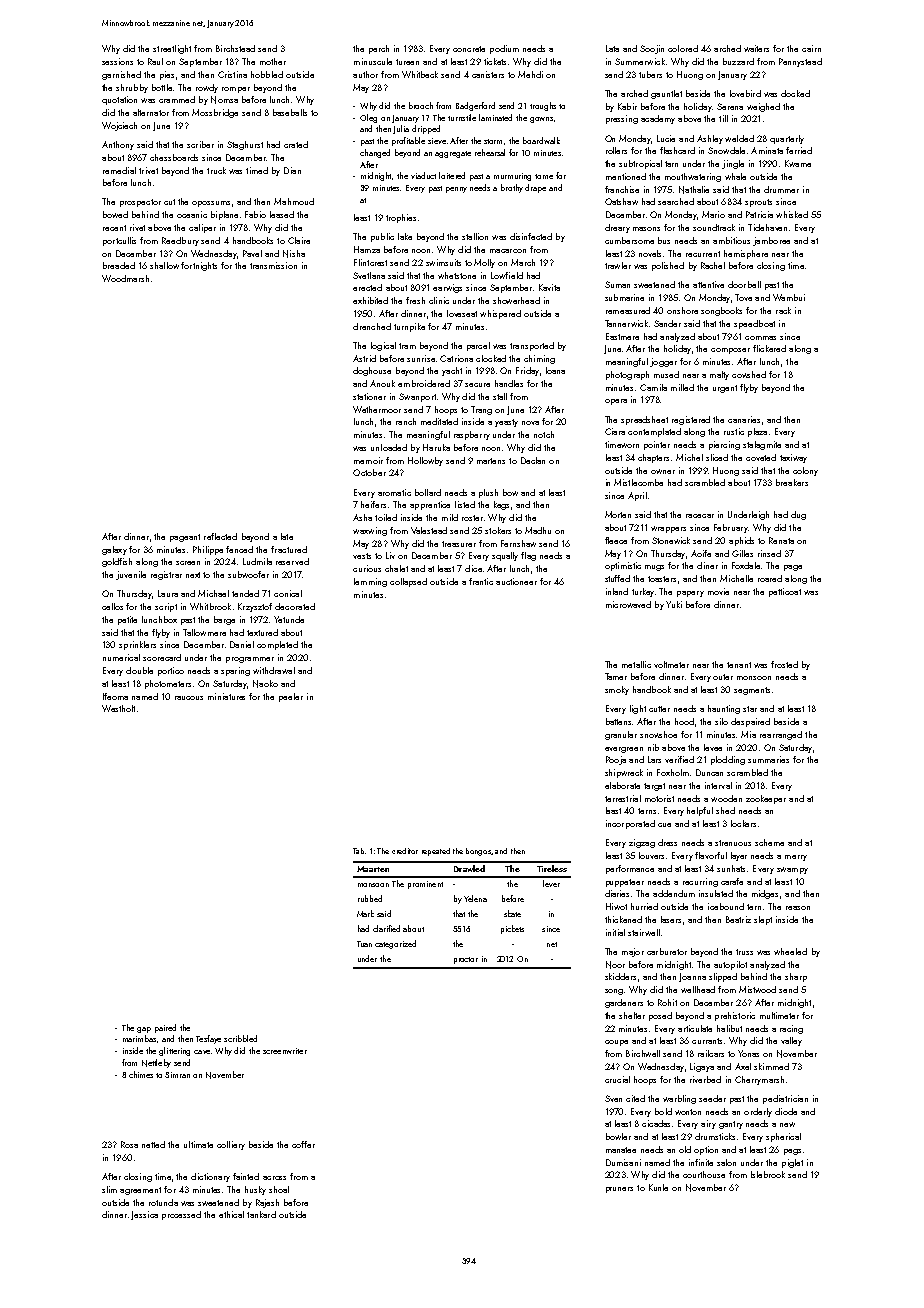 This screenshot has height=1308, width=924. Describe the element at coordinates (395, 944) in the screenshot. I see `categorized` at that location.
